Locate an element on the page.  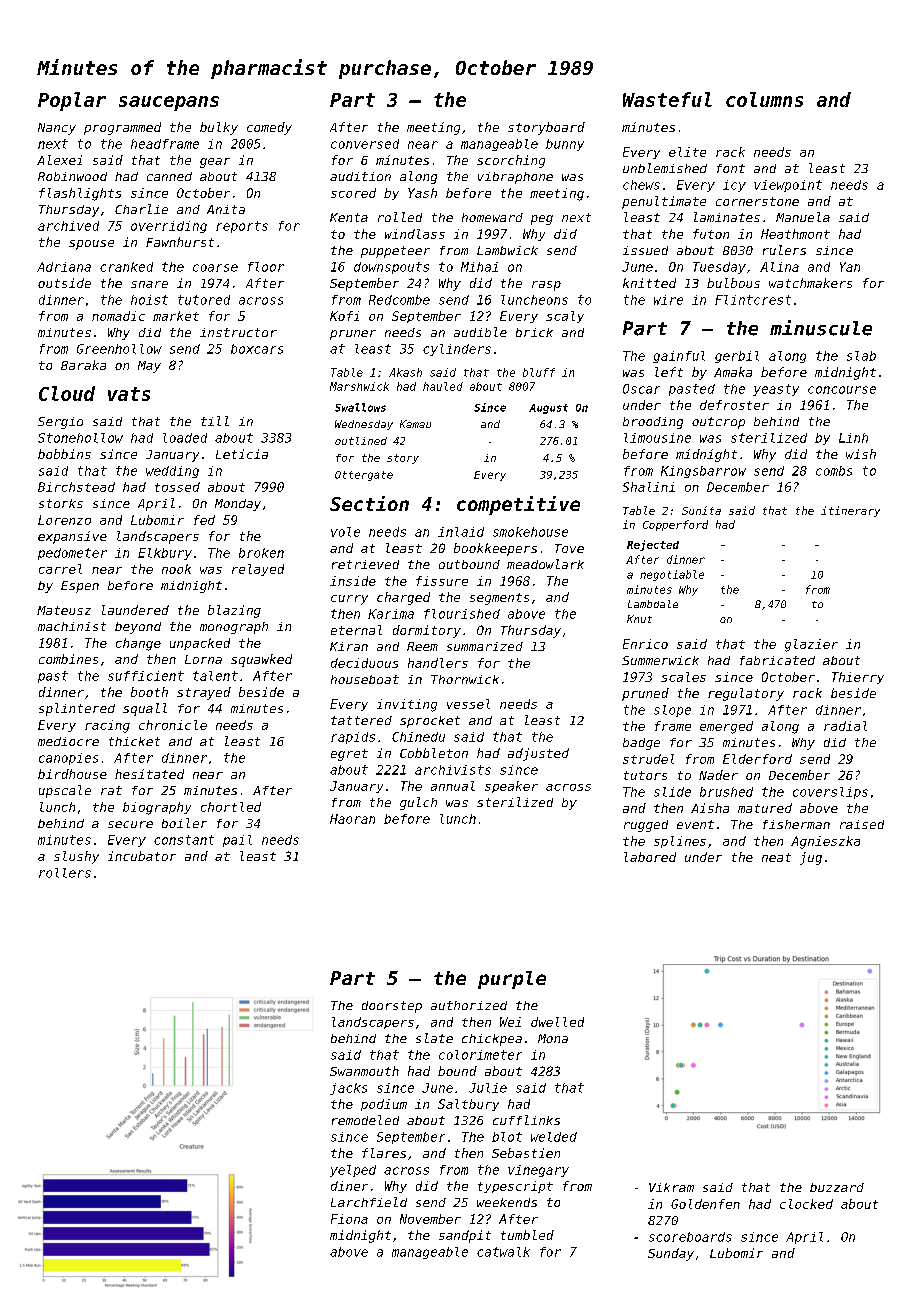
rack is located at coordinates (730, 152).
